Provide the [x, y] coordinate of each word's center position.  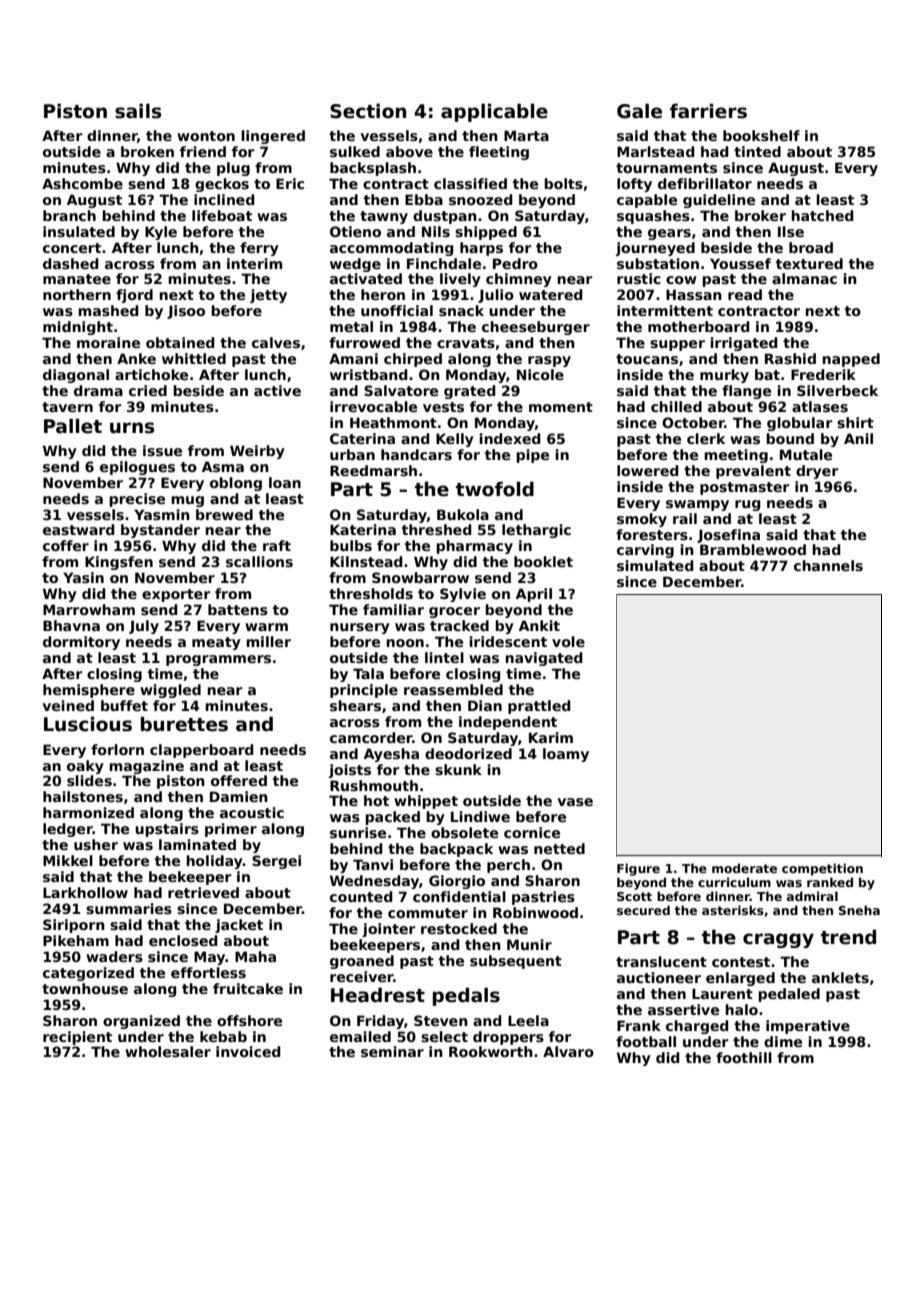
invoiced [248, 1051]
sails [138, 111]
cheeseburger [536, 328]
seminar [392, 1051]
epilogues [137, 468]
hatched [822, 215]
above [409, 151]
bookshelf [761, 135]
